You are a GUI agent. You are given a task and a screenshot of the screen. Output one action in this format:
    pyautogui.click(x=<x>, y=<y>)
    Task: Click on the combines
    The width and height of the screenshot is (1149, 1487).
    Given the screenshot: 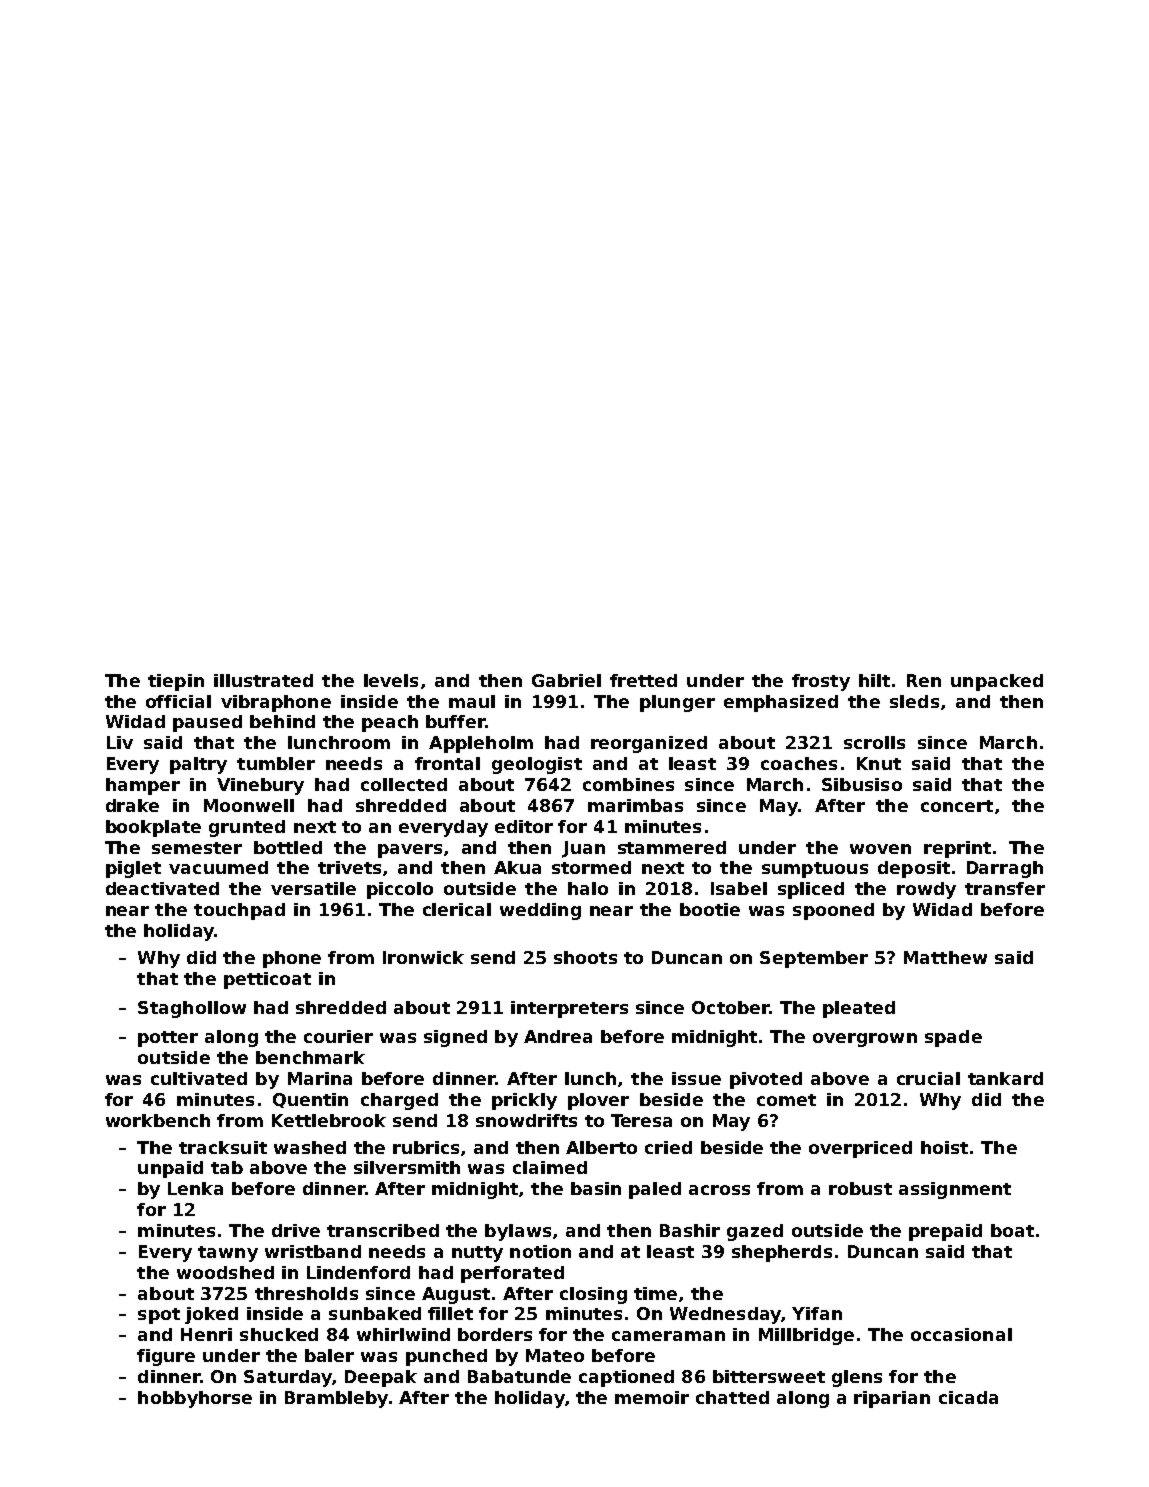 What is the action you would take?
    pyautogui.click(x=628, y=784)
